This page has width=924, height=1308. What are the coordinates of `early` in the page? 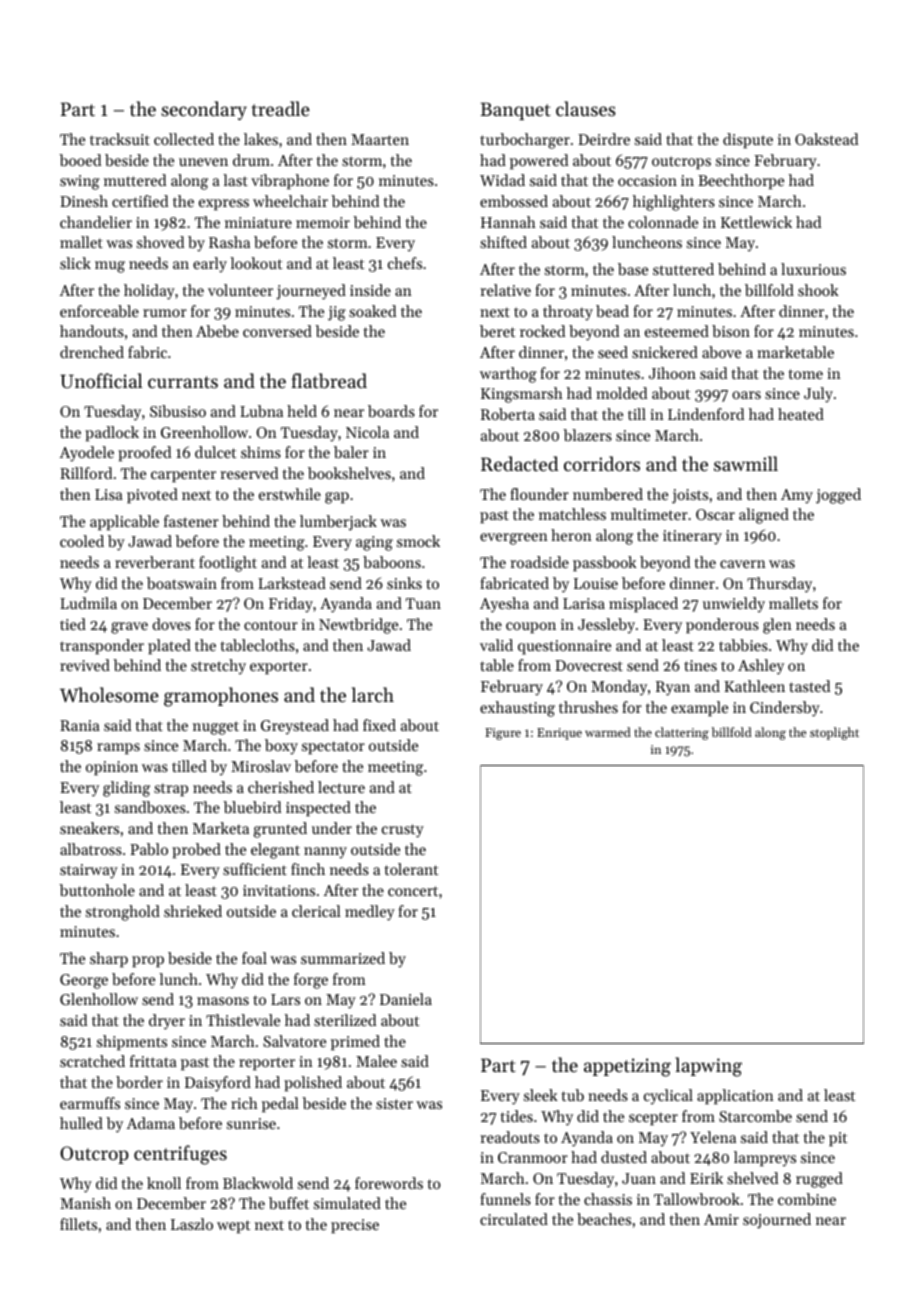 It's located at (210, 265).
